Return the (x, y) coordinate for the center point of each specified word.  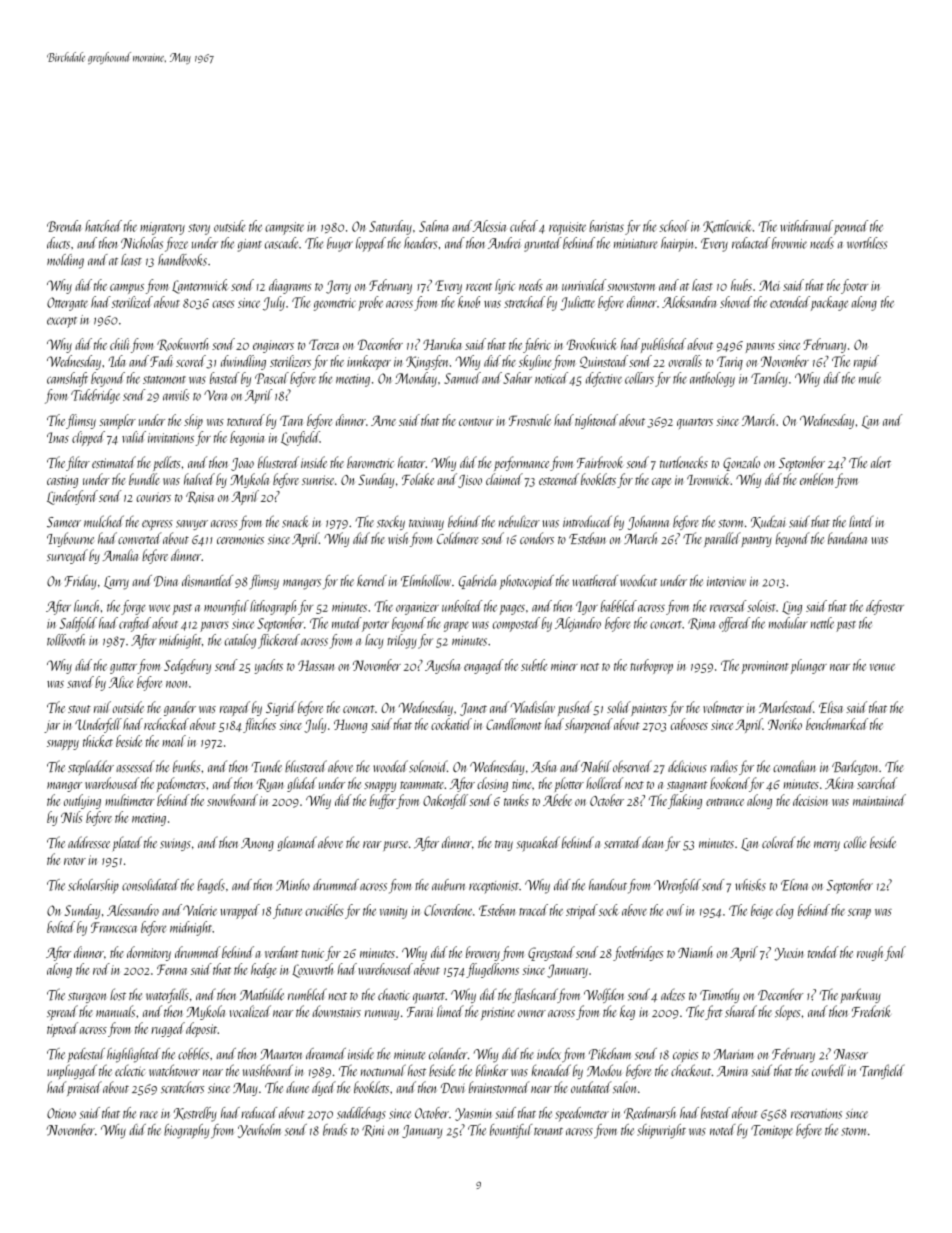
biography (186, 1131)
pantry (757, 541)
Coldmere (458, 538)
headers (420, 243)
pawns (760, 348)
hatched (103, 226)
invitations (171, 438)
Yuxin (788, 954)
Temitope (772, 1132)
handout (608, 885)
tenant (548, 1132)
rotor (75, 861)
